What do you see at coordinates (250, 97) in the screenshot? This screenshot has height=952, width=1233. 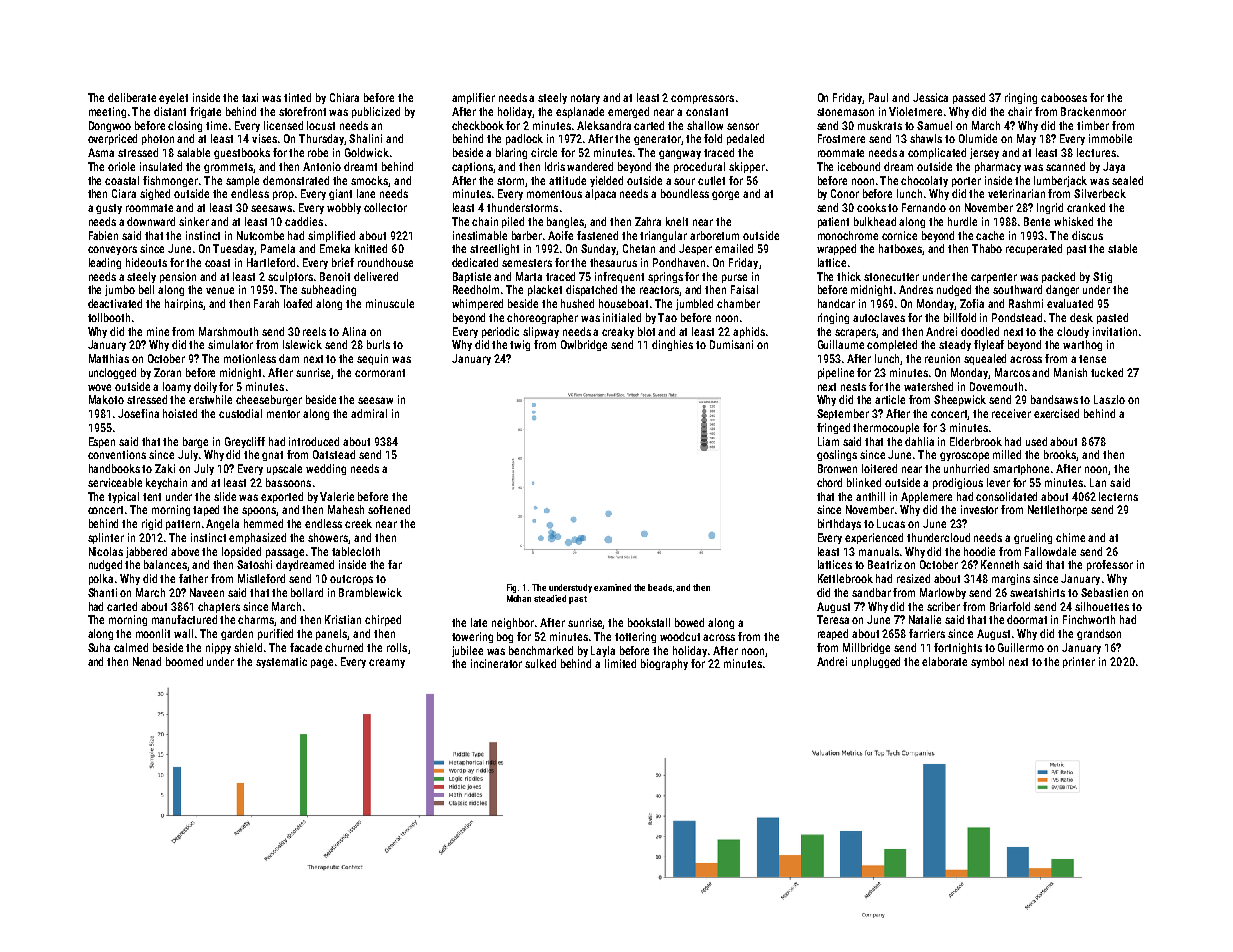 I see `taxi` at bounding box center [250, 97].
